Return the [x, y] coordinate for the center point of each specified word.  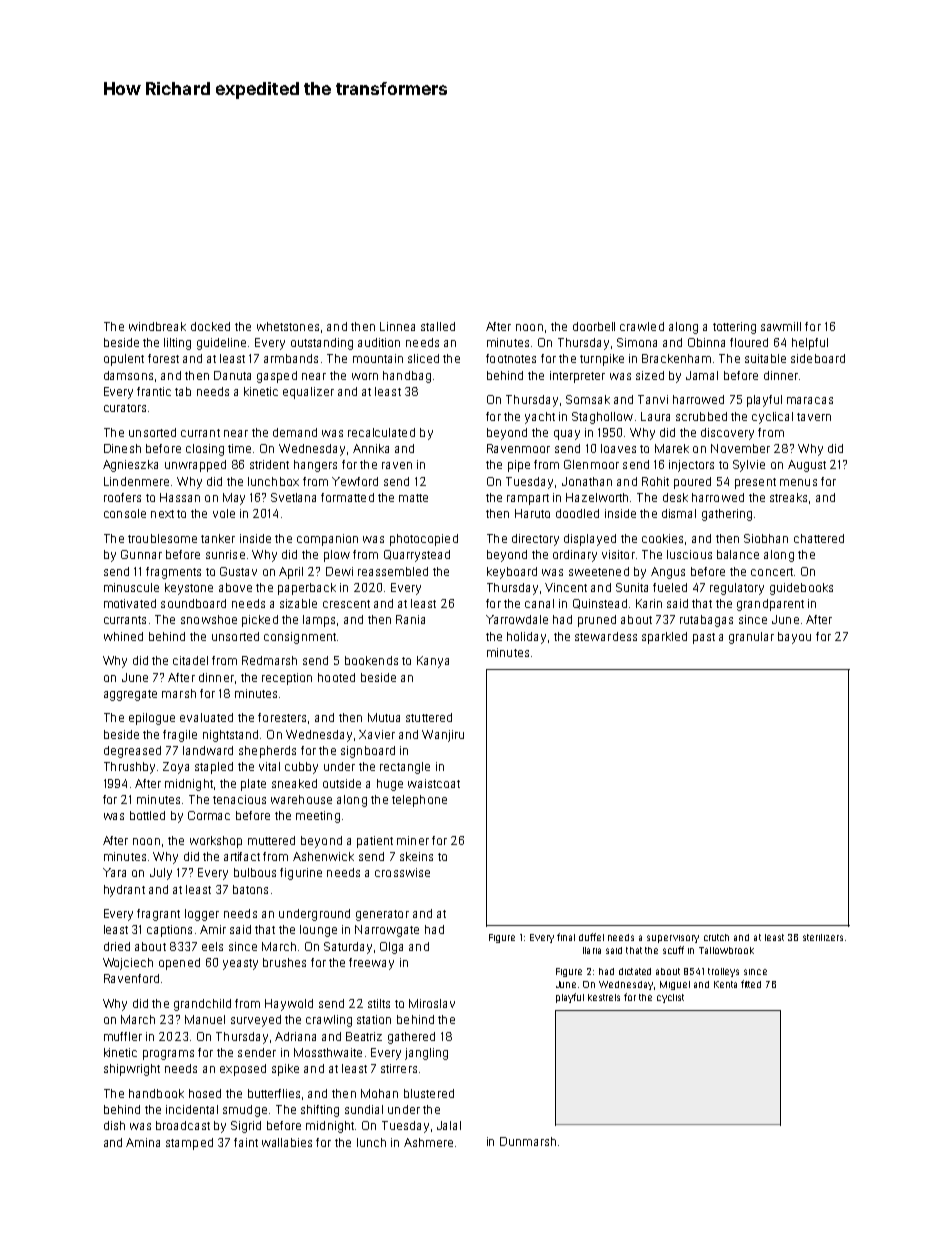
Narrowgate [387, 931]
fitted [751, 984]
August [807, 466]
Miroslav [432, 1003]
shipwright [132, 1070]
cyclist [670, 998]
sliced [423, 358]
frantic [154, 391]
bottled [147, 815]
